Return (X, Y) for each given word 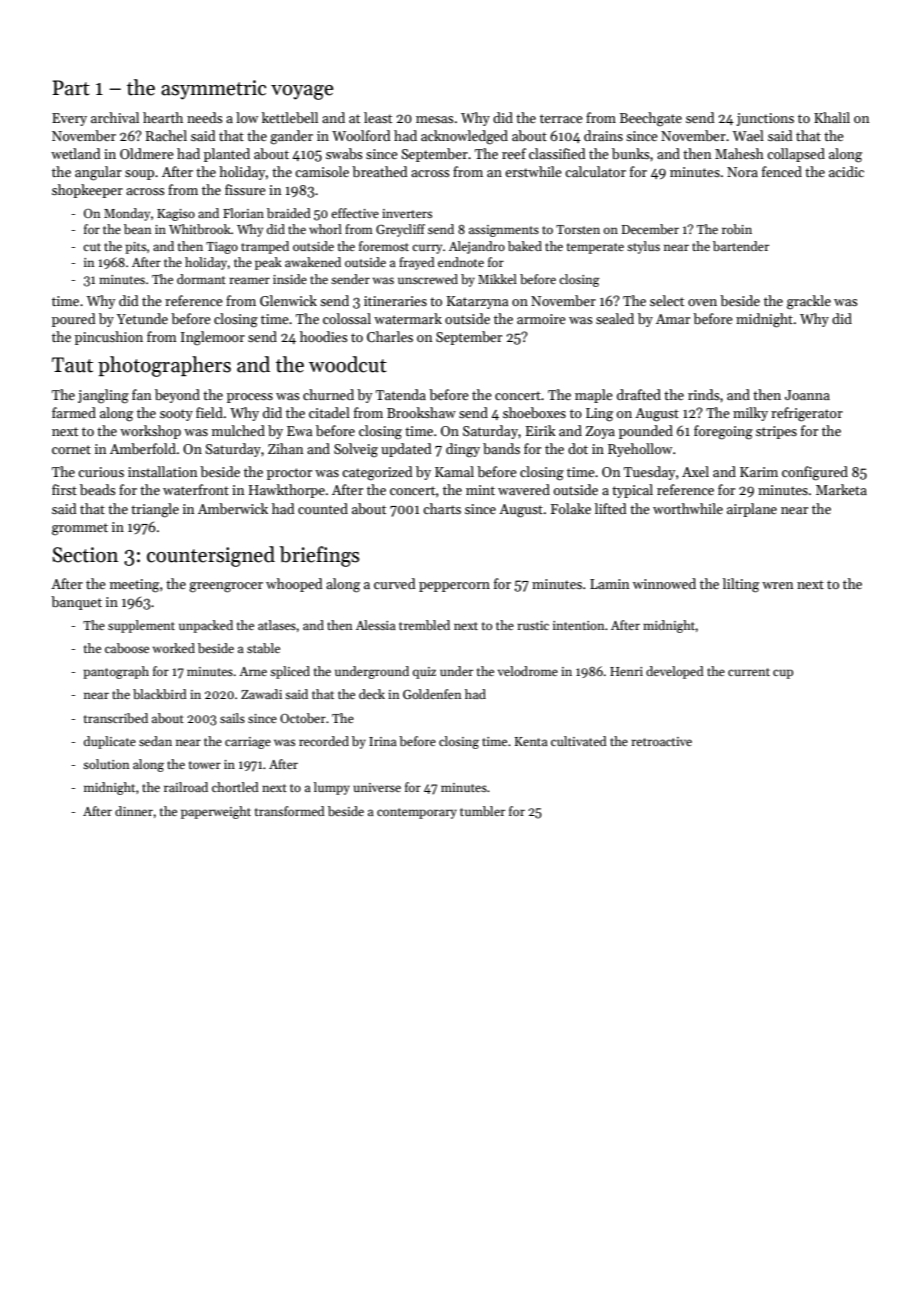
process (250, 398)
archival (115, 117)
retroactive (661, 741)
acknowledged (464, 137)
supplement (141, 626)
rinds (704, 394)
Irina (383, 741)
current (749, 672)
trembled (424, 625)
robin (737, 229)
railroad (186, 787)
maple (594, 396)
